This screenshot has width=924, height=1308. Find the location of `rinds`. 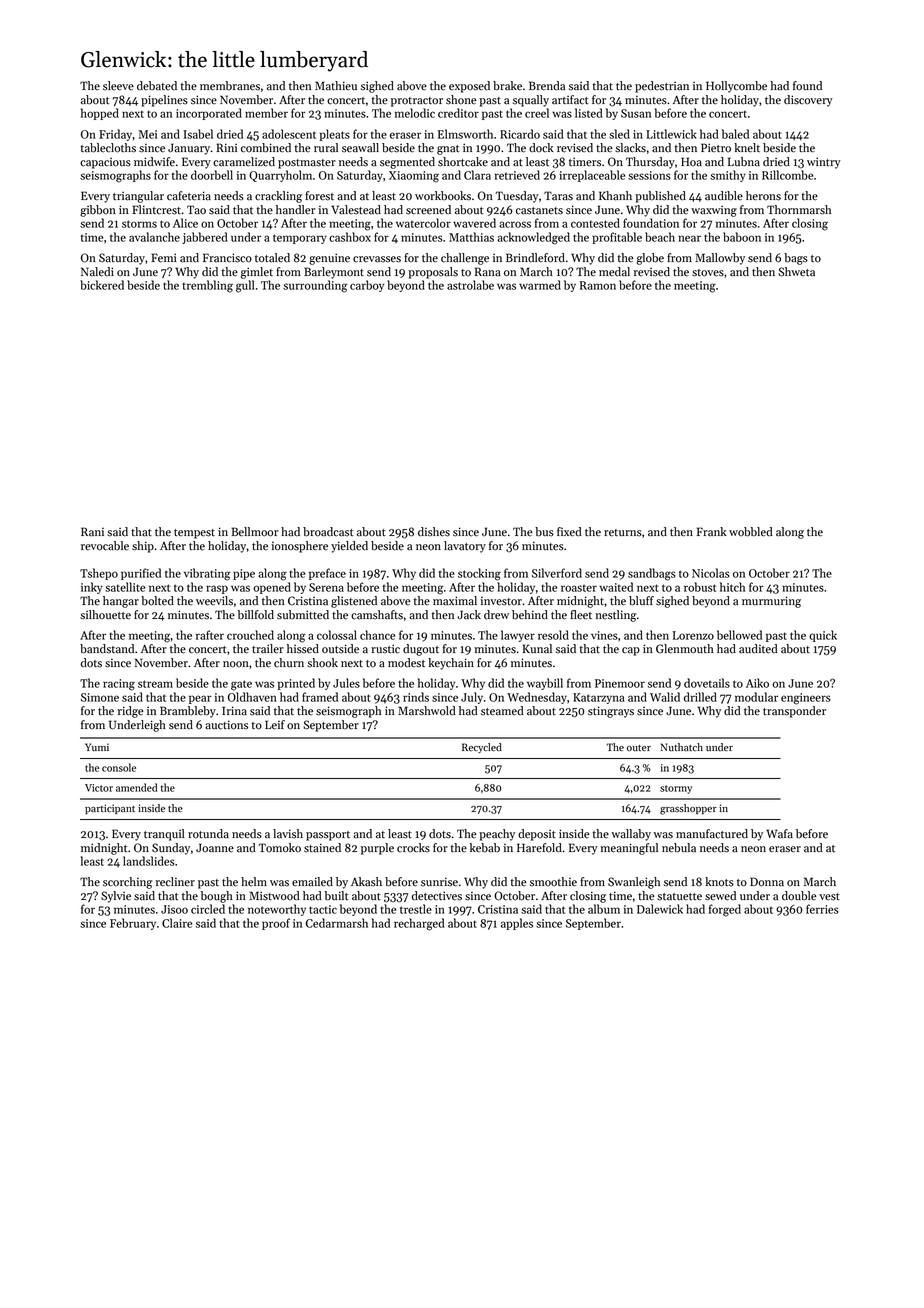

rinds is located at coordinates (416, 697).
